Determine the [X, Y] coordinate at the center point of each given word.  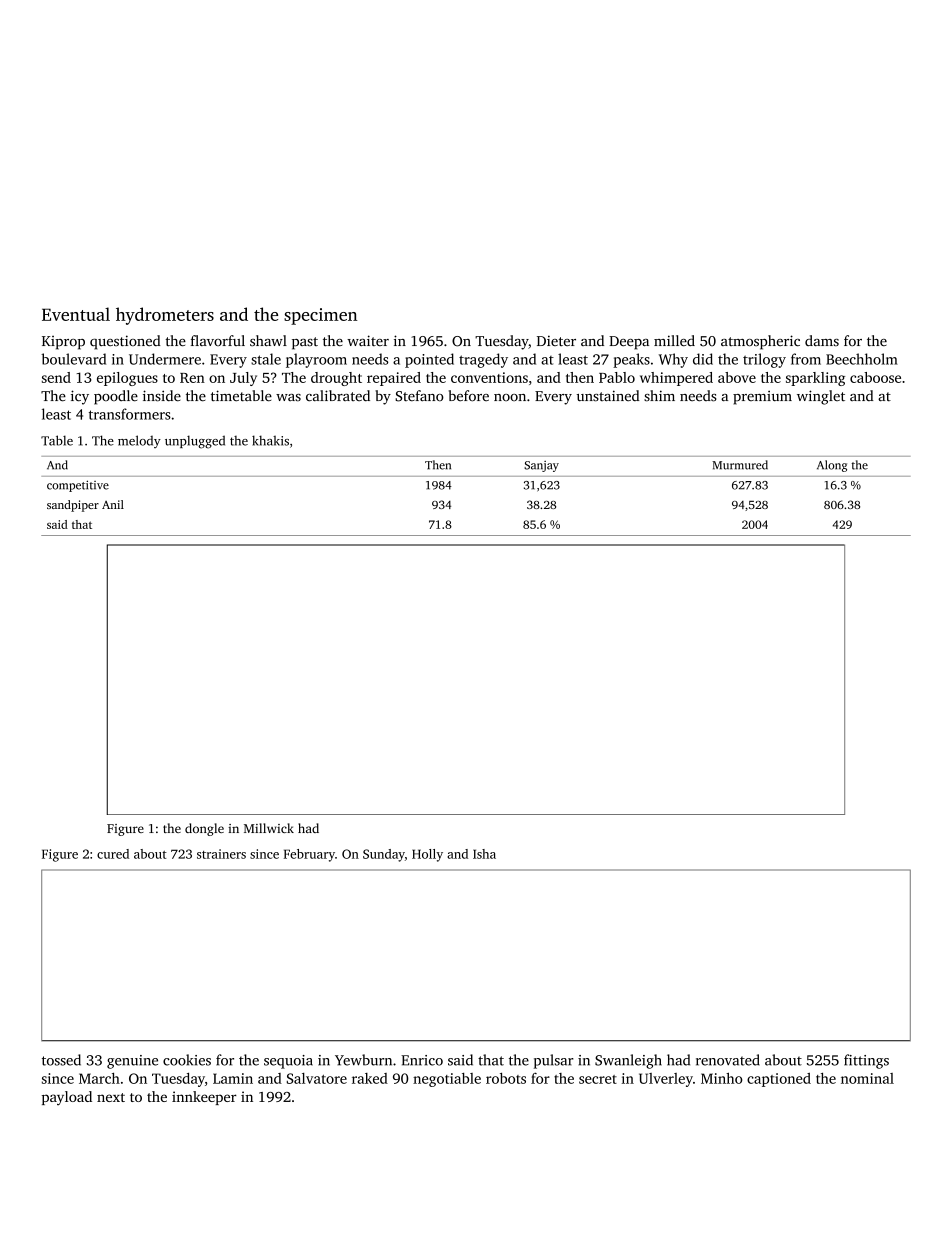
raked [370, 1078]
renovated [728, 1060]
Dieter [556, 340]
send [56, 377]
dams [822, 340]
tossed [61, 1060]
